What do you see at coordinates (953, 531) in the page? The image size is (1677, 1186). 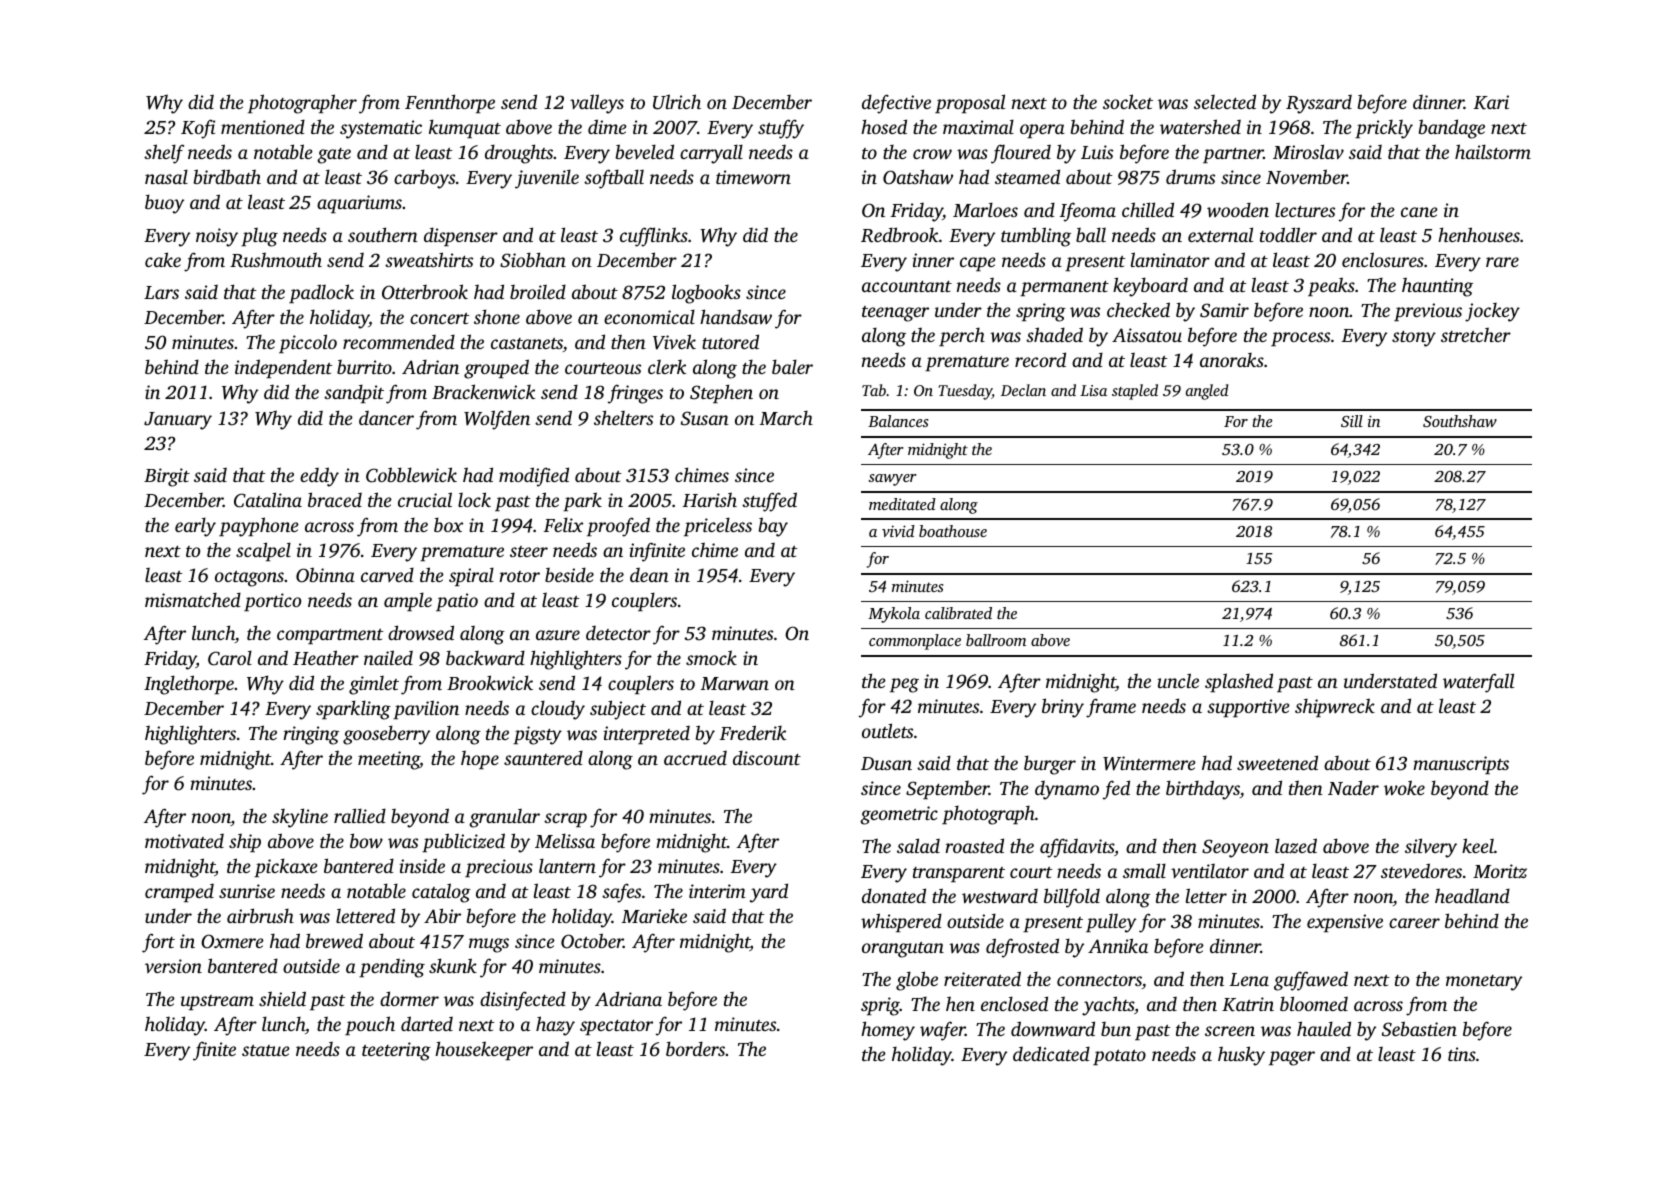 I see `boathouse` at bounding box center [953, 531].
